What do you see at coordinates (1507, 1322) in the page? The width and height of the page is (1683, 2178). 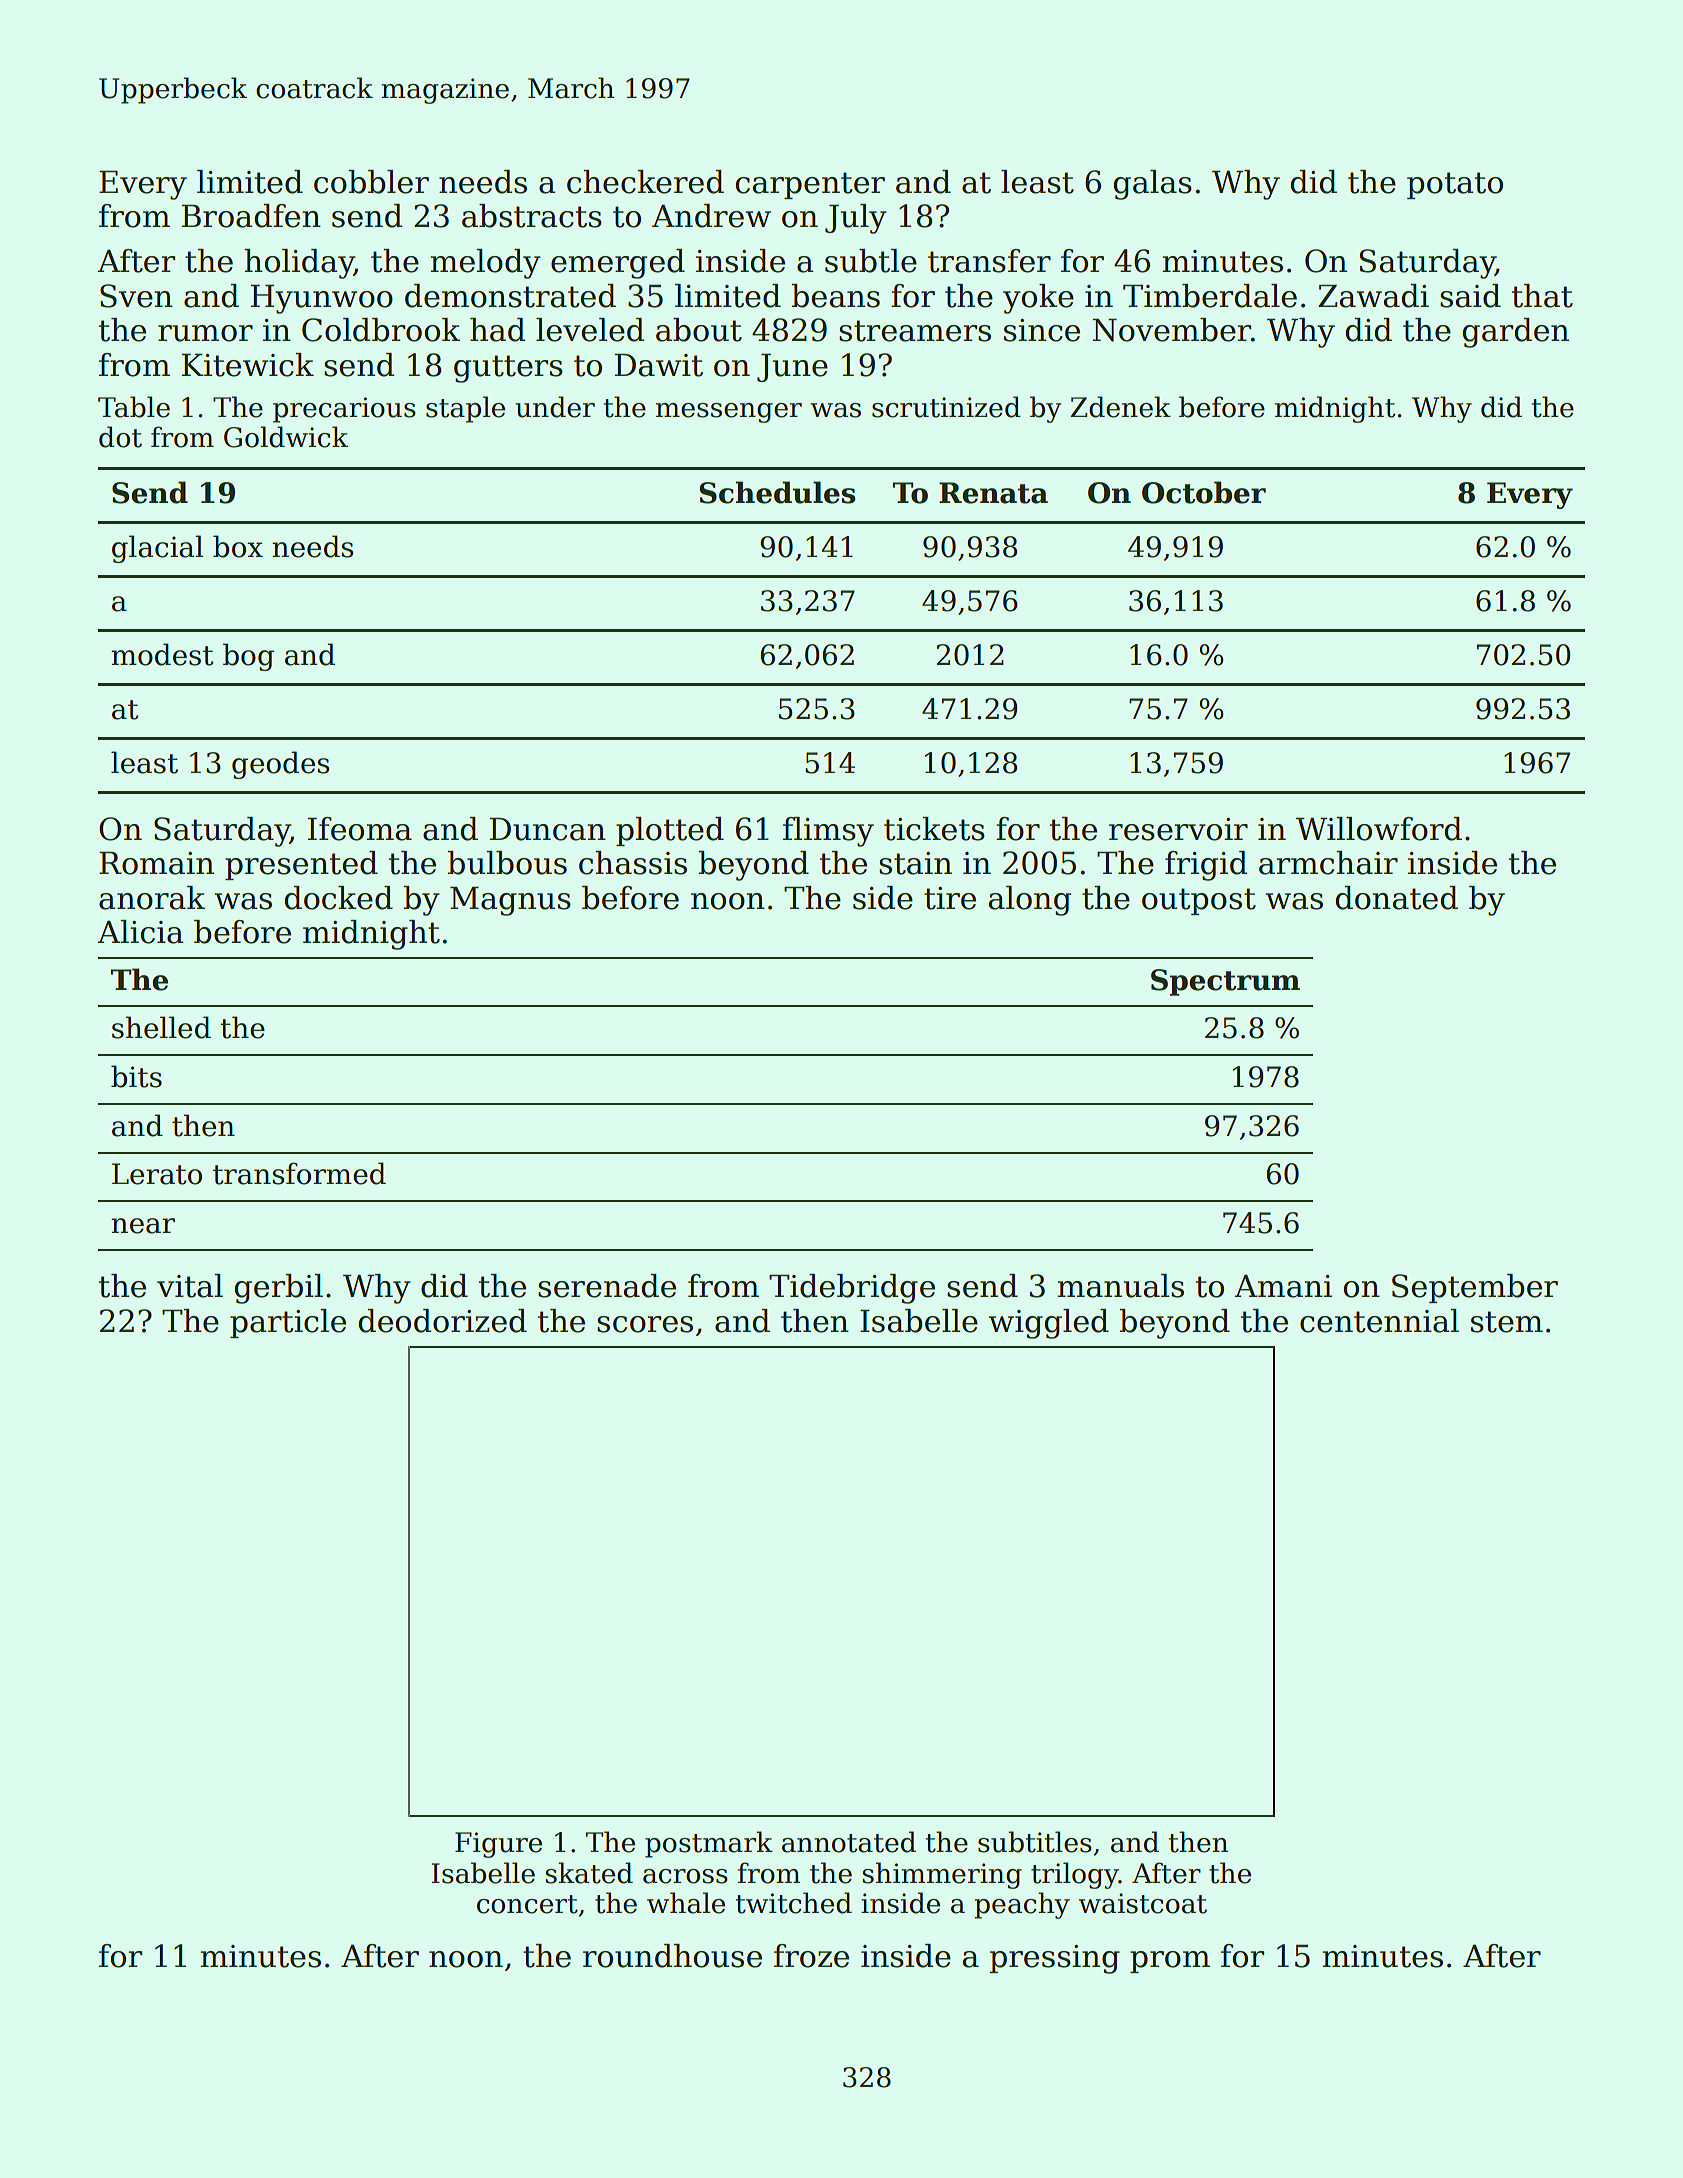 I see `stem` at bounding box center [1507, 1322].
